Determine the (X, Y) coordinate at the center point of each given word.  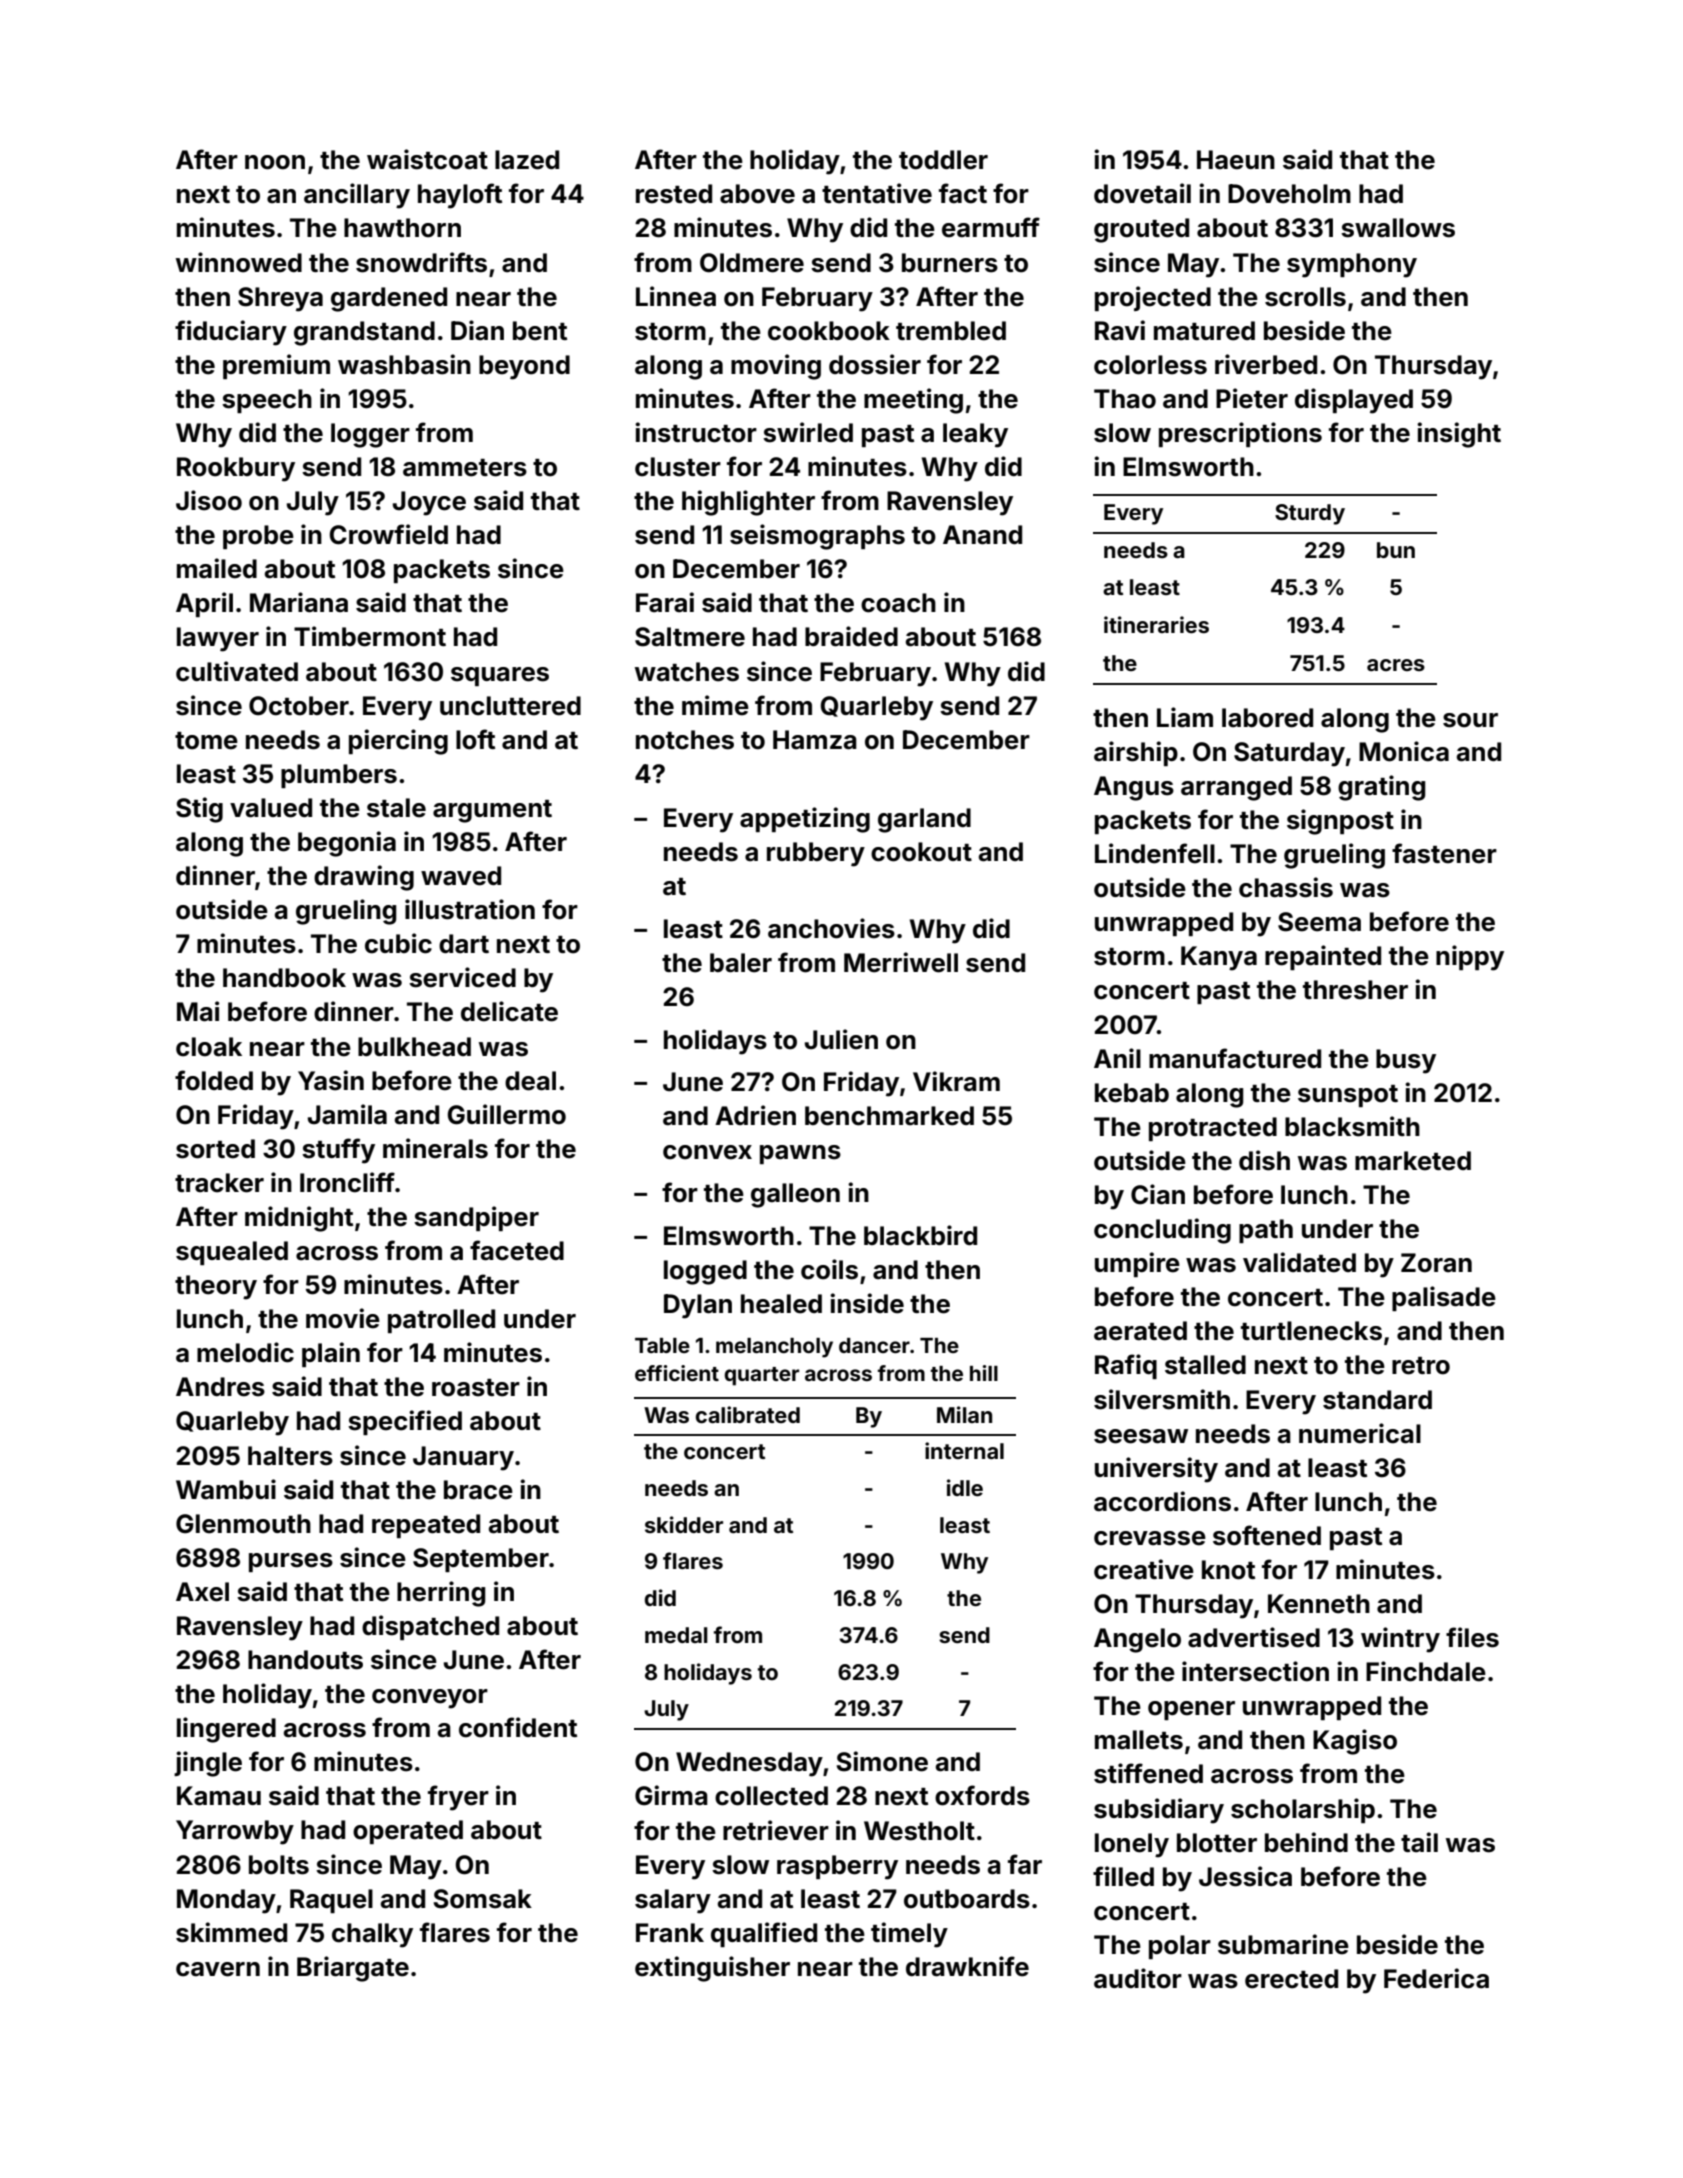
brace (478, 1490)
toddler (943, 160)
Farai (665, 602)
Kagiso (1355, 1742)
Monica (1404, 751)
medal (676, 1635)
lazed (527, 160)
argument (492, 811)
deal (530, 1081)
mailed (217, 568)
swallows (1398, 228)
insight (1459, 435)
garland (924, 820)
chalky (372, 1935)
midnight (299, 1219)
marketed (1413, 1161)
